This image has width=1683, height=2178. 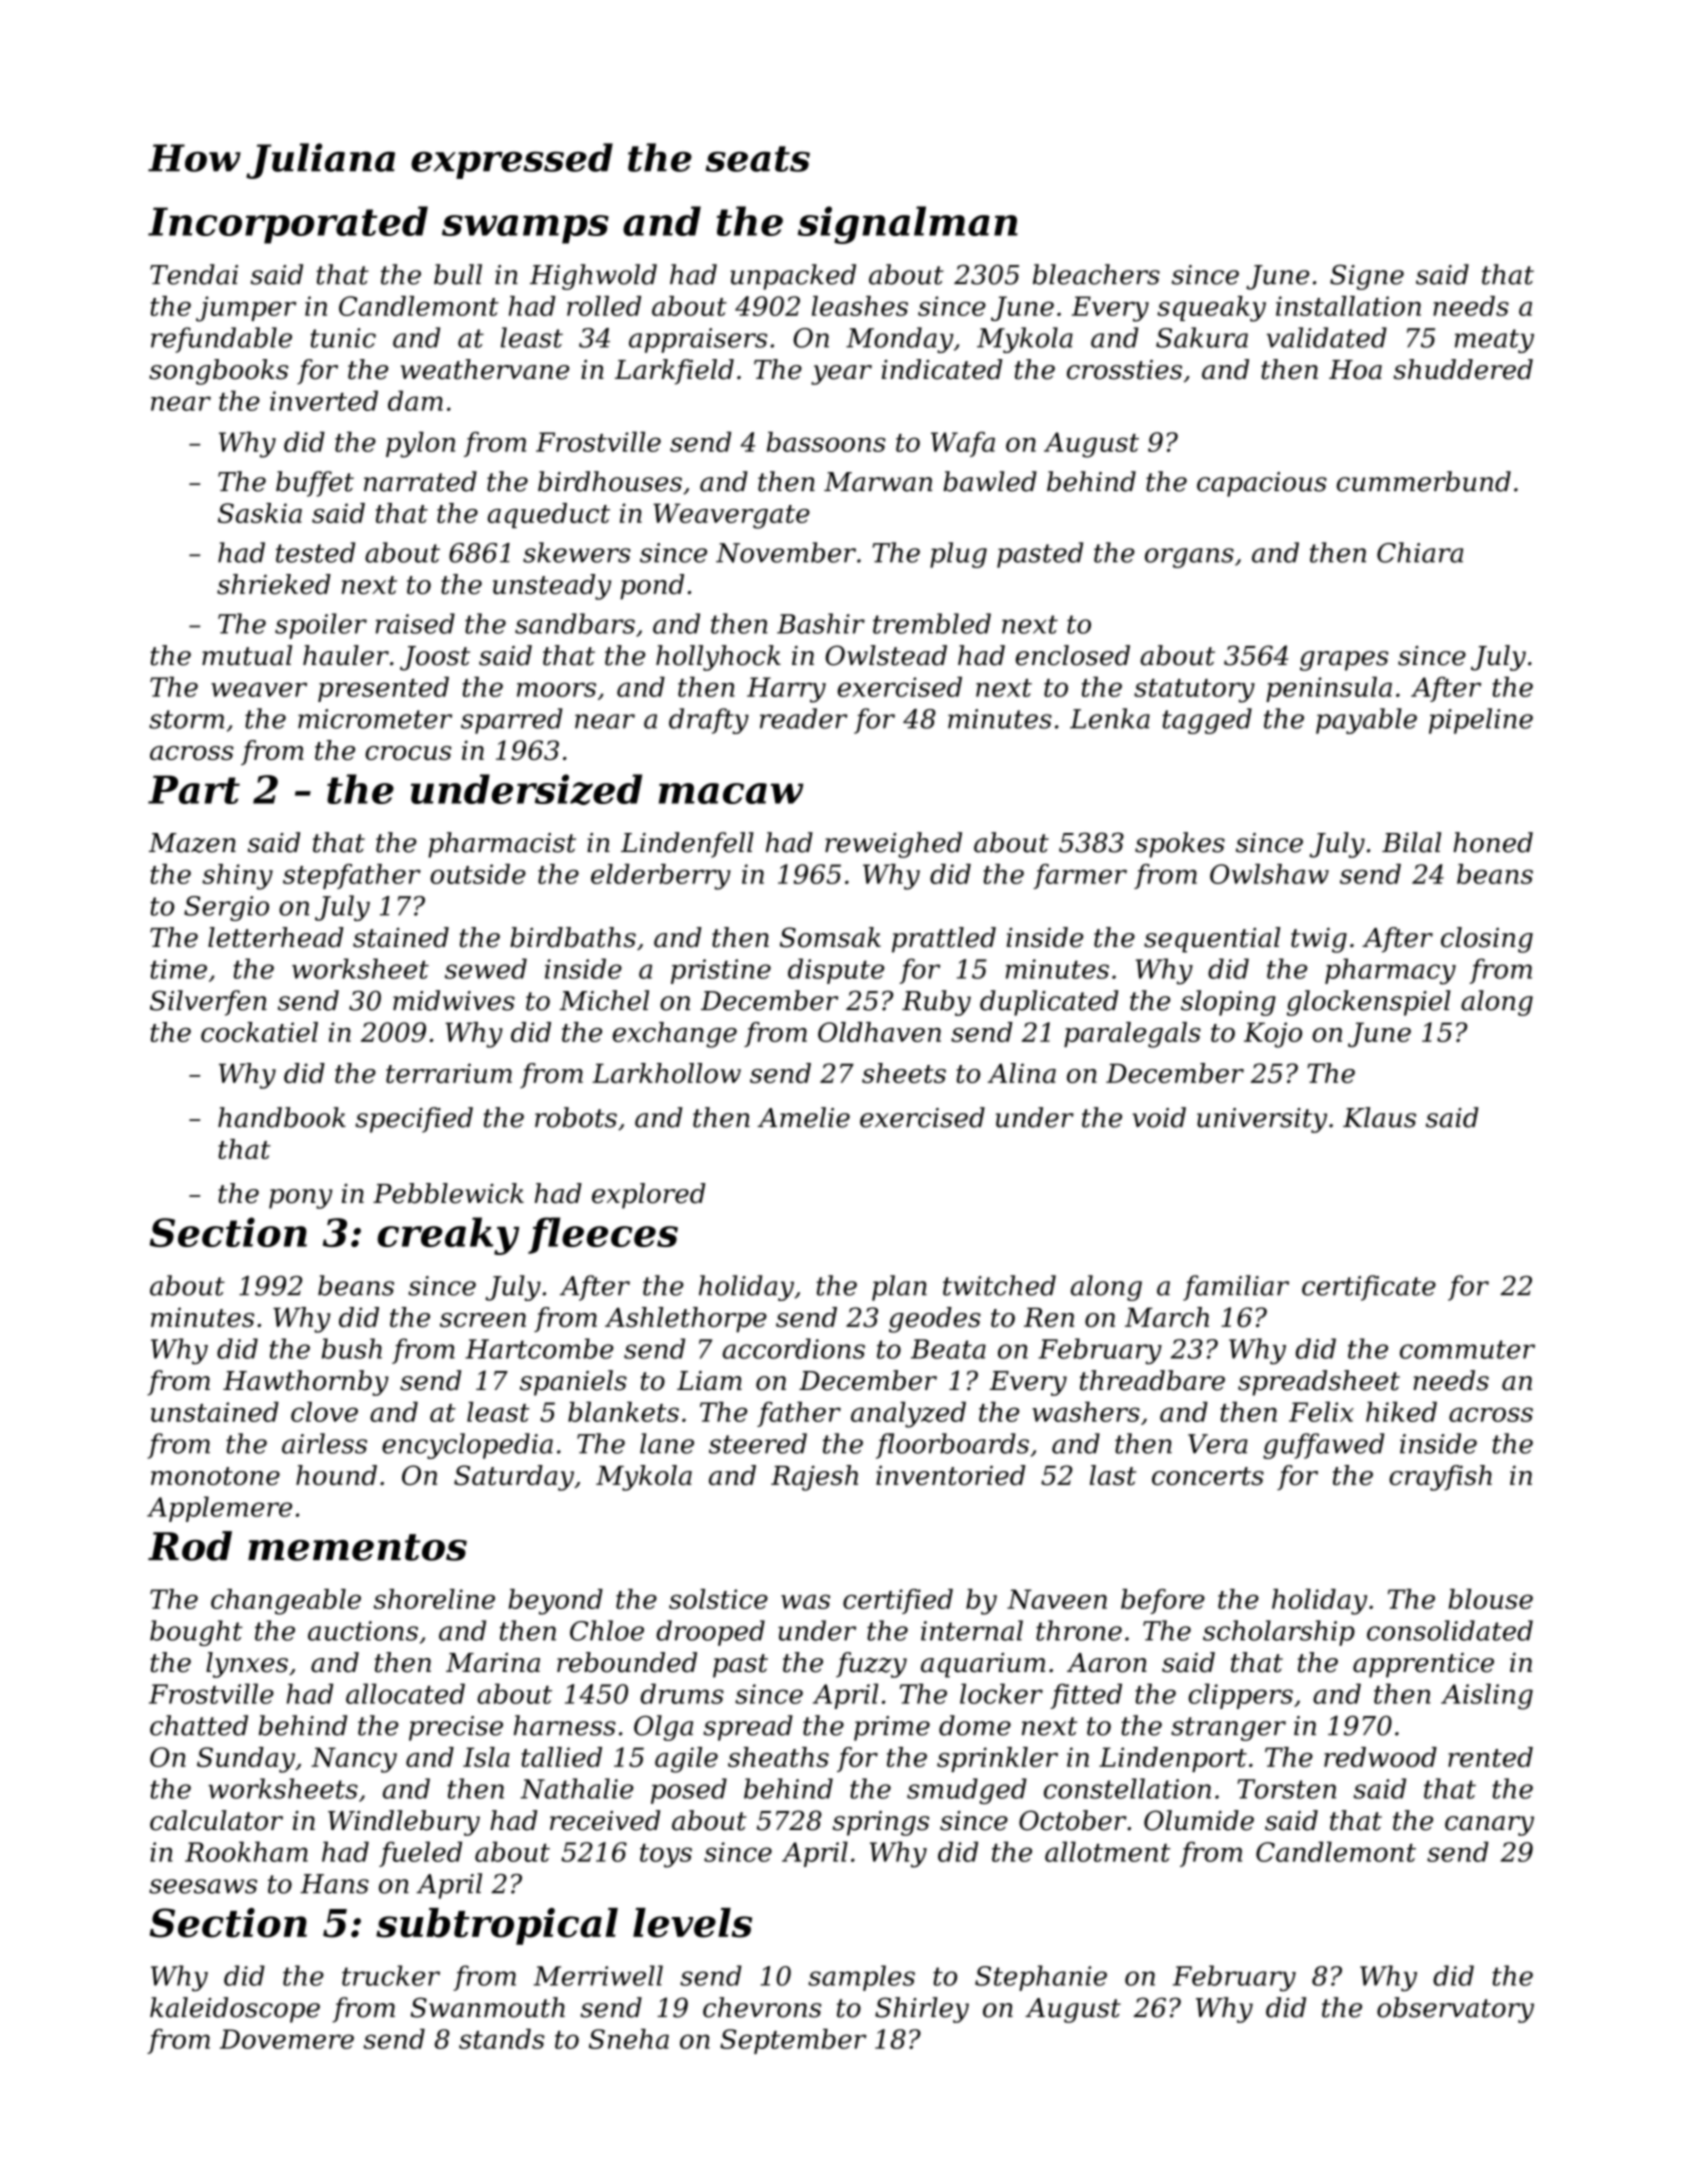 I want to click on fuzzy, so click(x=871, y=1665).
